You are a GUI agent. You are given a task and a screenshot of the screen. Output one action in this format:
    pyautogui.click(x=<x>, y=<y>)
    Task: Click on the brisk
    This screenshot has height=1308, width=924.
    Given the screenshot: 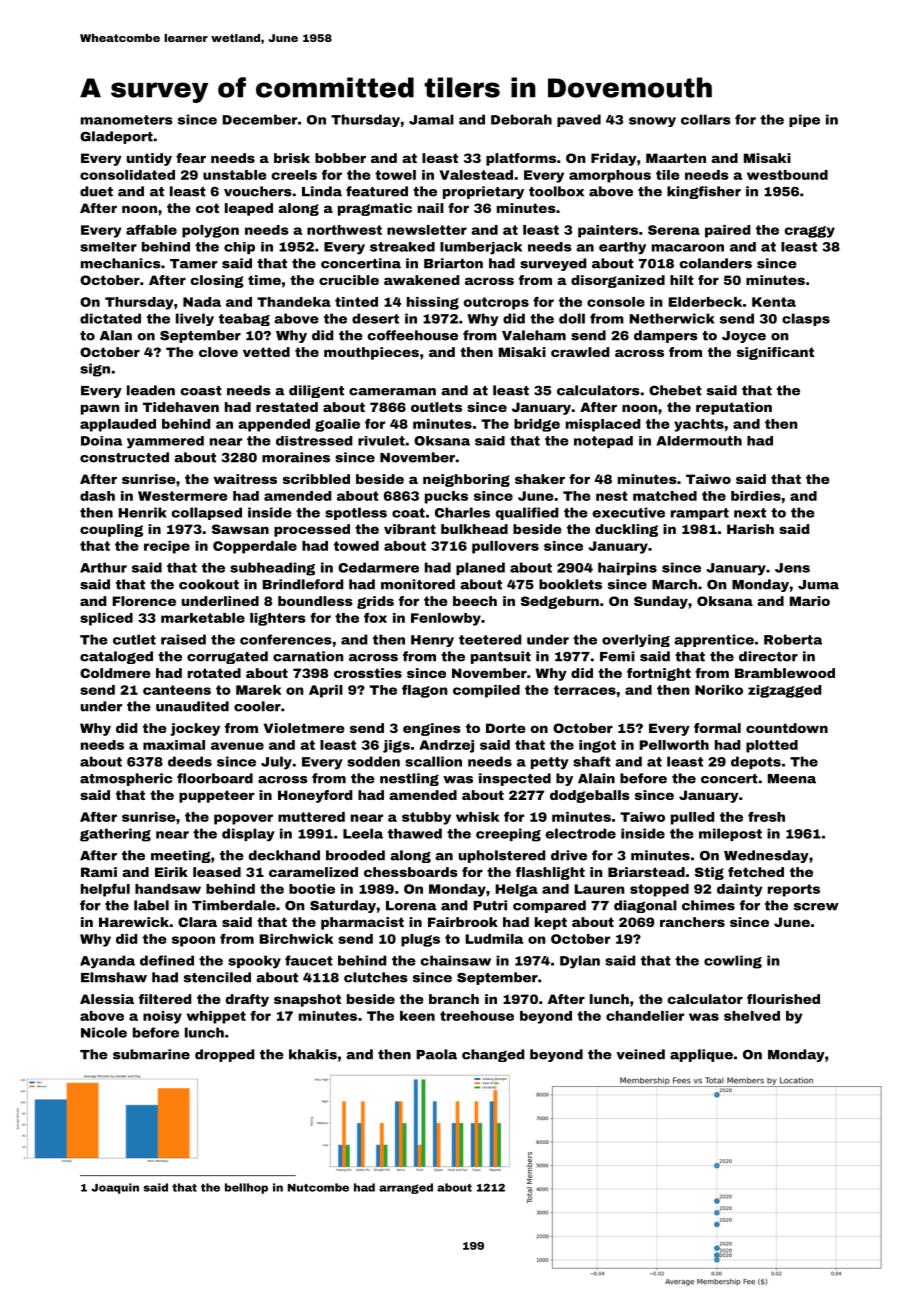 What is the action you would take?
    pyautogui.click(x=292, y=158)
